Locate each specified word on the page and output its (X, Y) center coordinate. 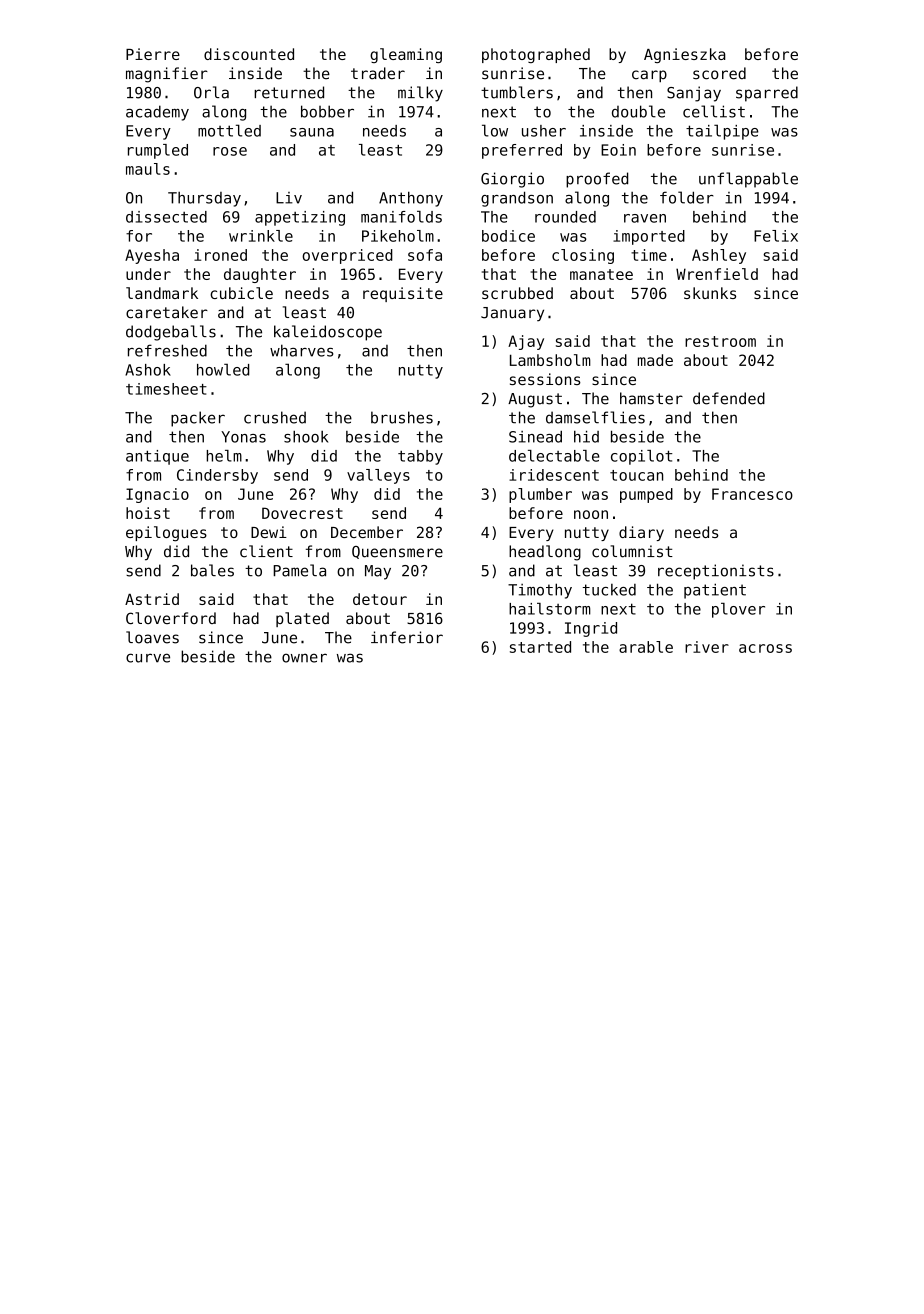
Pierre (153, 54)
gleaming (406, 55)
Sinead (535, 437)
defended (729, 398)
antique (157, 457)
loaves (152, 637)
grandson (517, 199)
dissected (166, 217)
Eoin (618, 150)
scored (719, 73)
